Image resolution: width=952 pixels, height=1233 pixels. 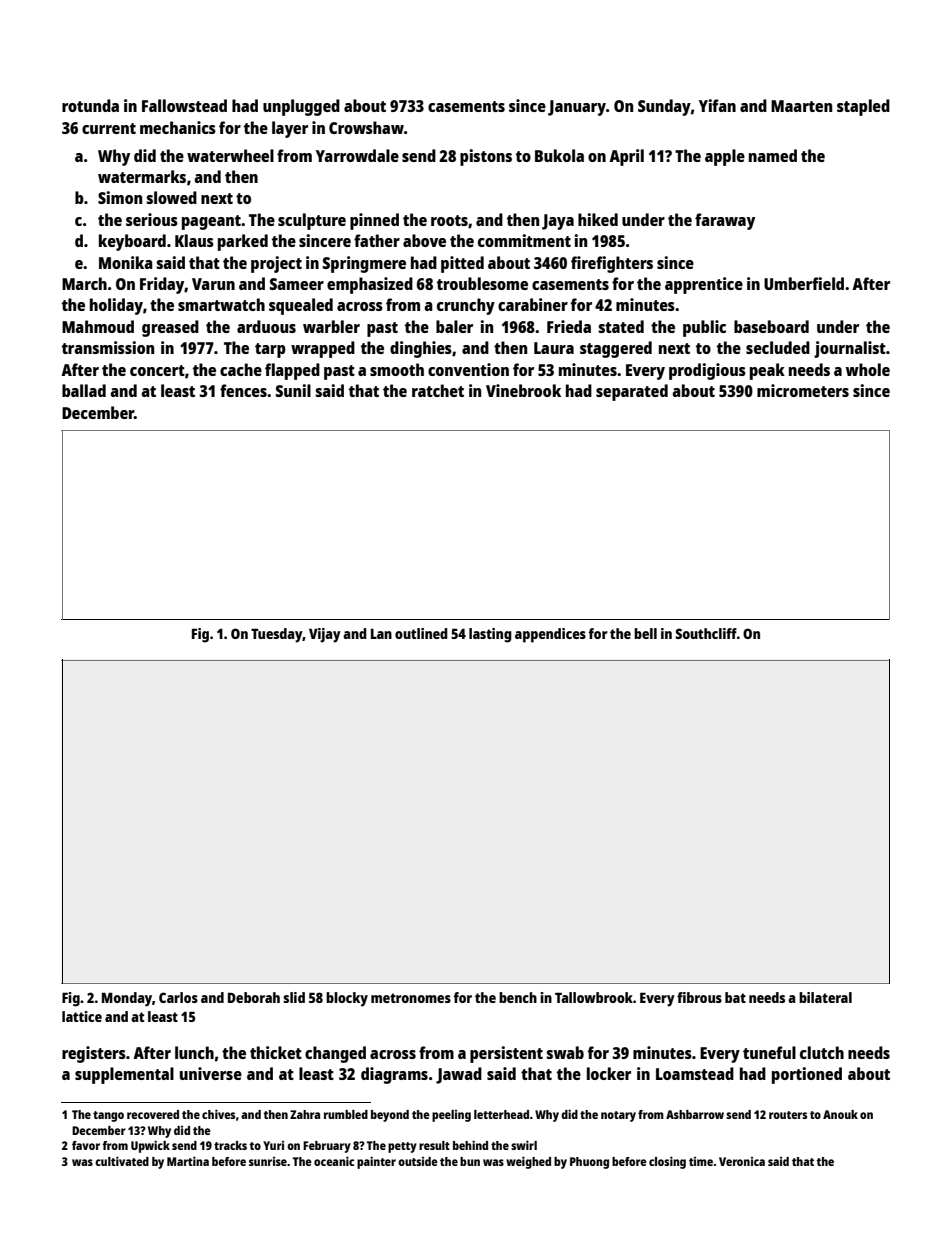 I want to click on bat, so click(x=735, y=997).
